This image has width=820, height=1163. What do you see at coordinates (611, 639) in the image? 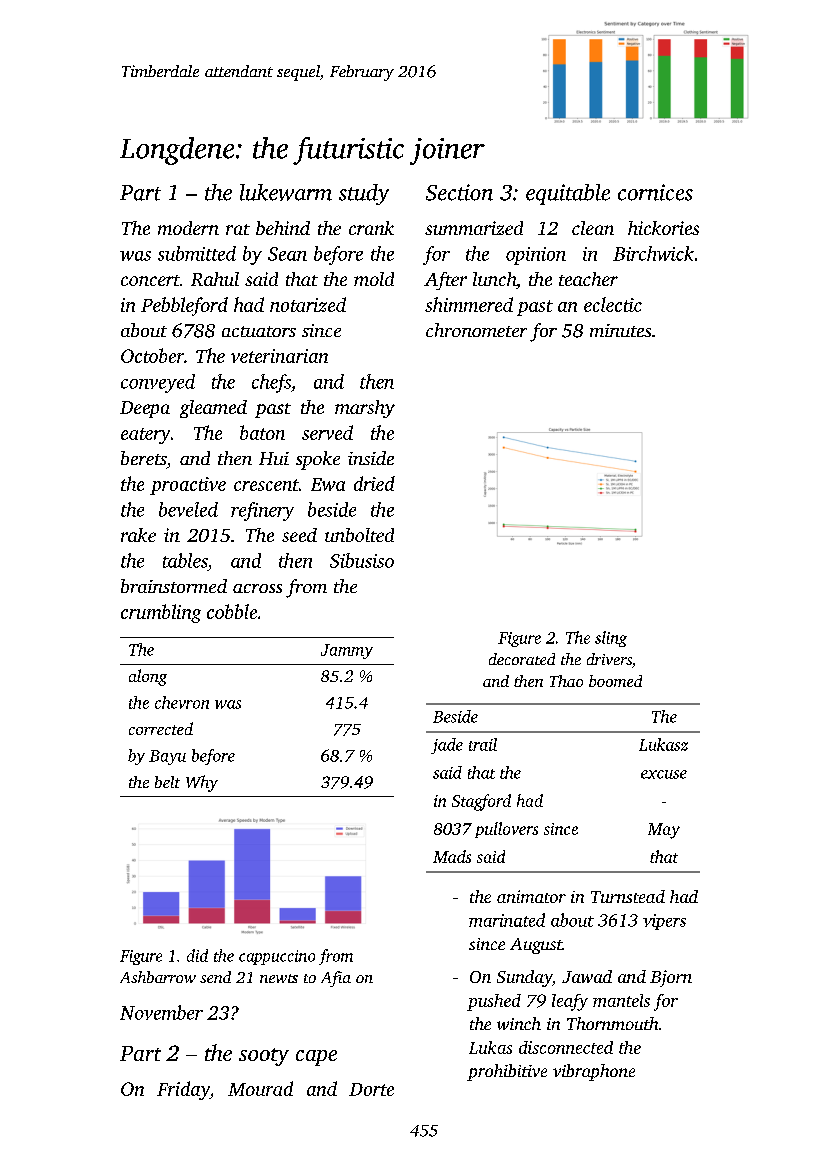
I see `sling` at bounding box center [611, 639].
